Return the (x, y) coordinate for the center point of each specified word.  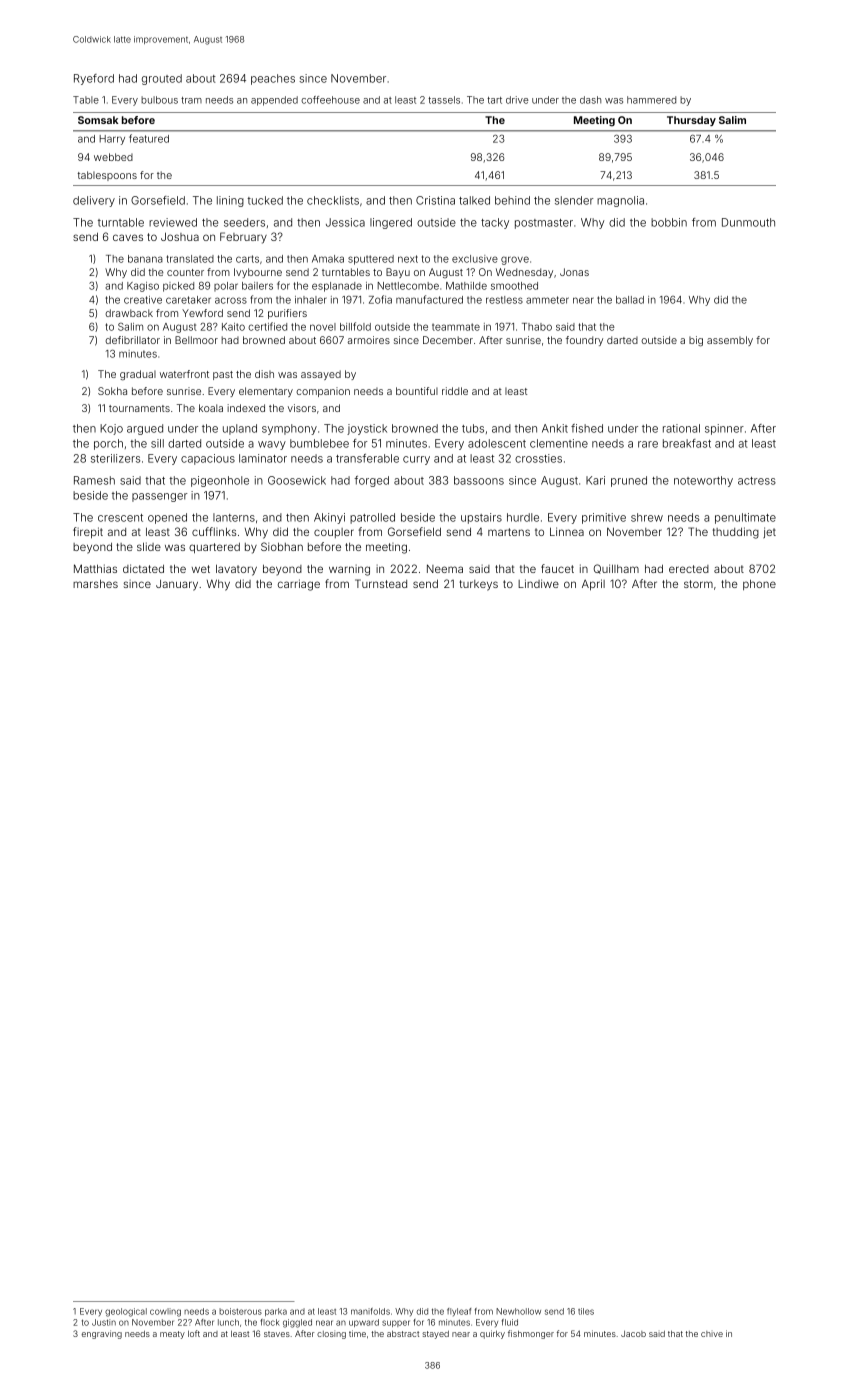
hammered (651, 100)
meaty (172, 1335)
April (593, 585)
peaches (273, 79)
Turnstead (381, 583)
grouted (162, 79)
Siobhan (282, 546)
